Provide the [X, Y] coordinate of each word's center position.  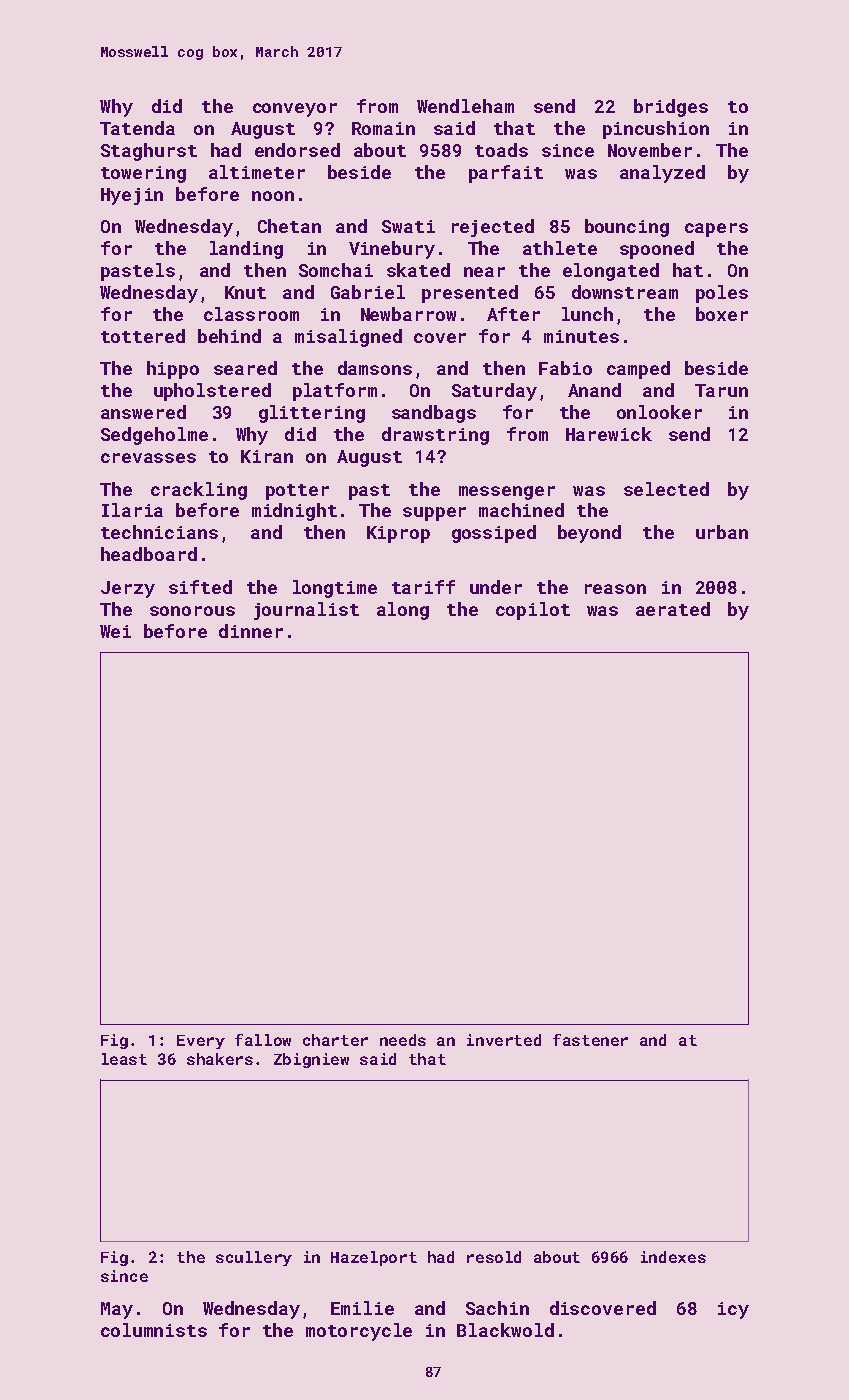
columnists [154, 1330]
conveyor [295, 110]
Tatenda [137, 128]
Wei [115, 631]
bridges [671, 108]
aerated [673, 609]
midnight [294, 512]
